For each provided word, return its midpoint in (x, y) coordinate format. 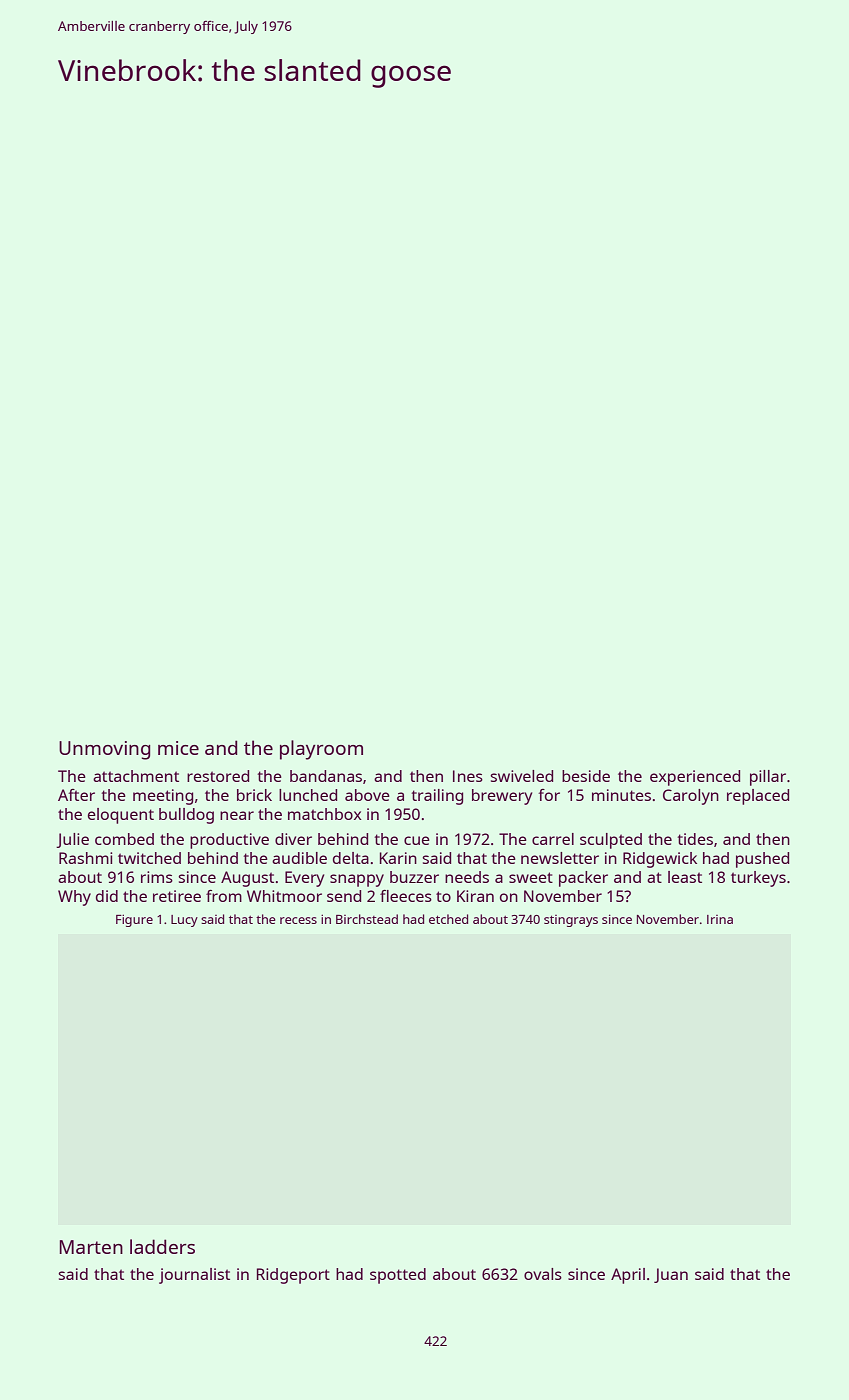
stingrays (571, 921)
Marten (91, 1247)
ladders (162, 1246)
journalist (194, 1276)
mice (178, 748)
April (628, 1276)
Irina (720, 919)
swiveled (521, 776)
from (224, 896)
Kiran (475, 896)
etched (448, 919)
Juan (671, 1275)
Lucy (184, 921)
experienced (695, 778)
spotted (398, 1276)
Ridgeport (293, 1276)
